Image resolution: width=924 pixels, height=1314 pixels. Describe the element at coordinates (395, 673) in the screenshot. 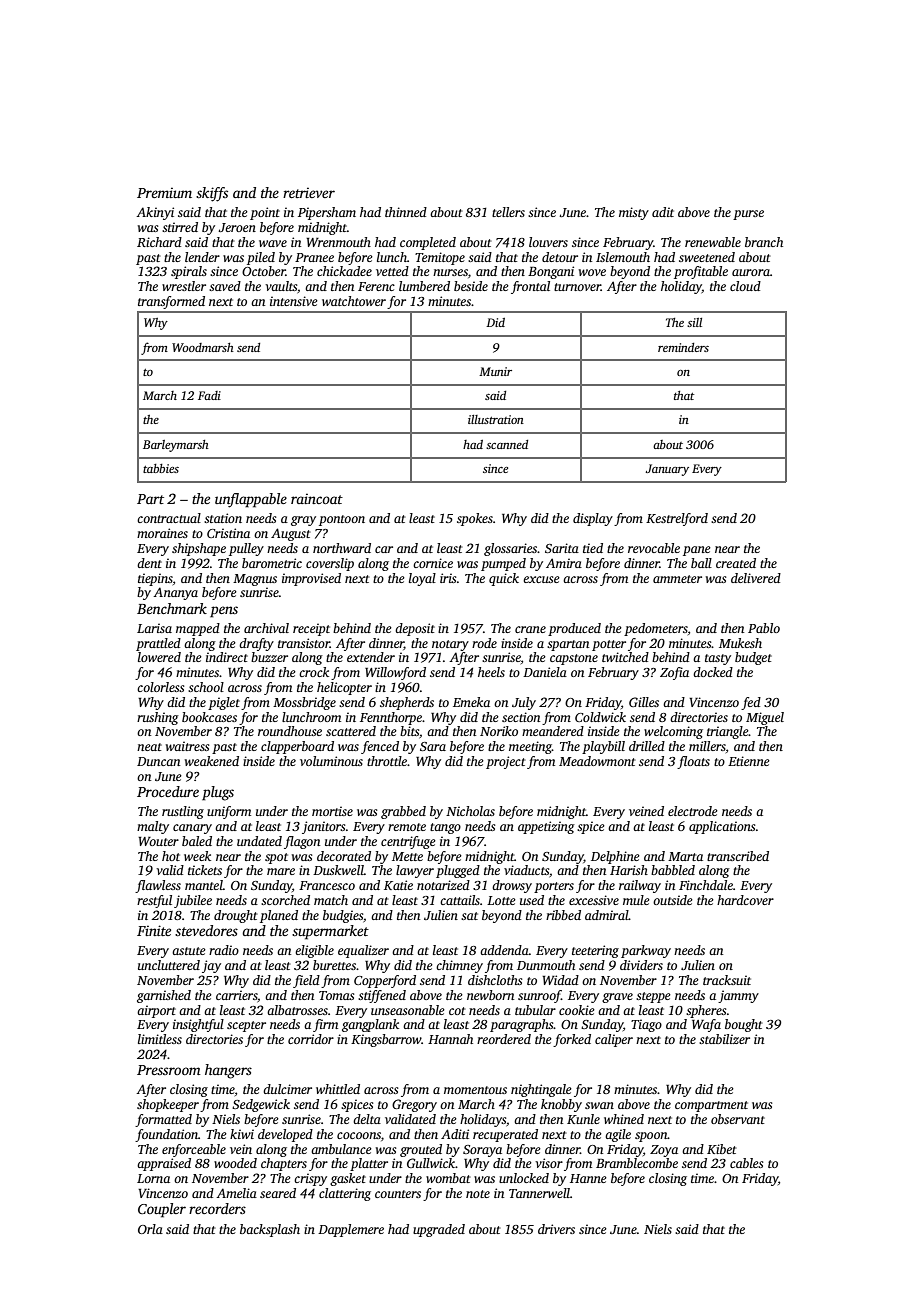

I see `Willowford` at that location.
